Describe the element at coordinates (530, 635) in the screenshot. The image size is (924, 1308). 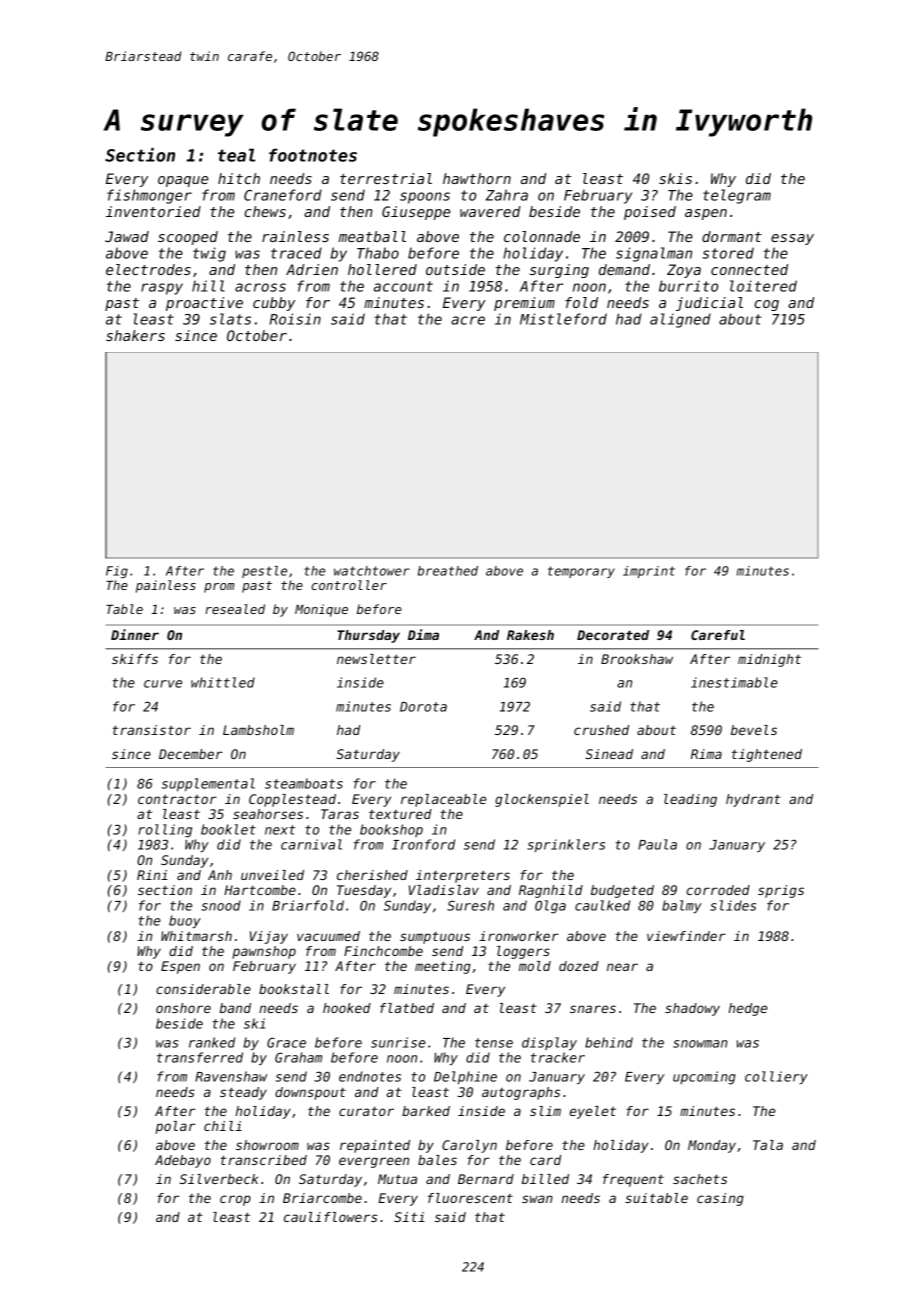
I see `Rakesh` at that location.
